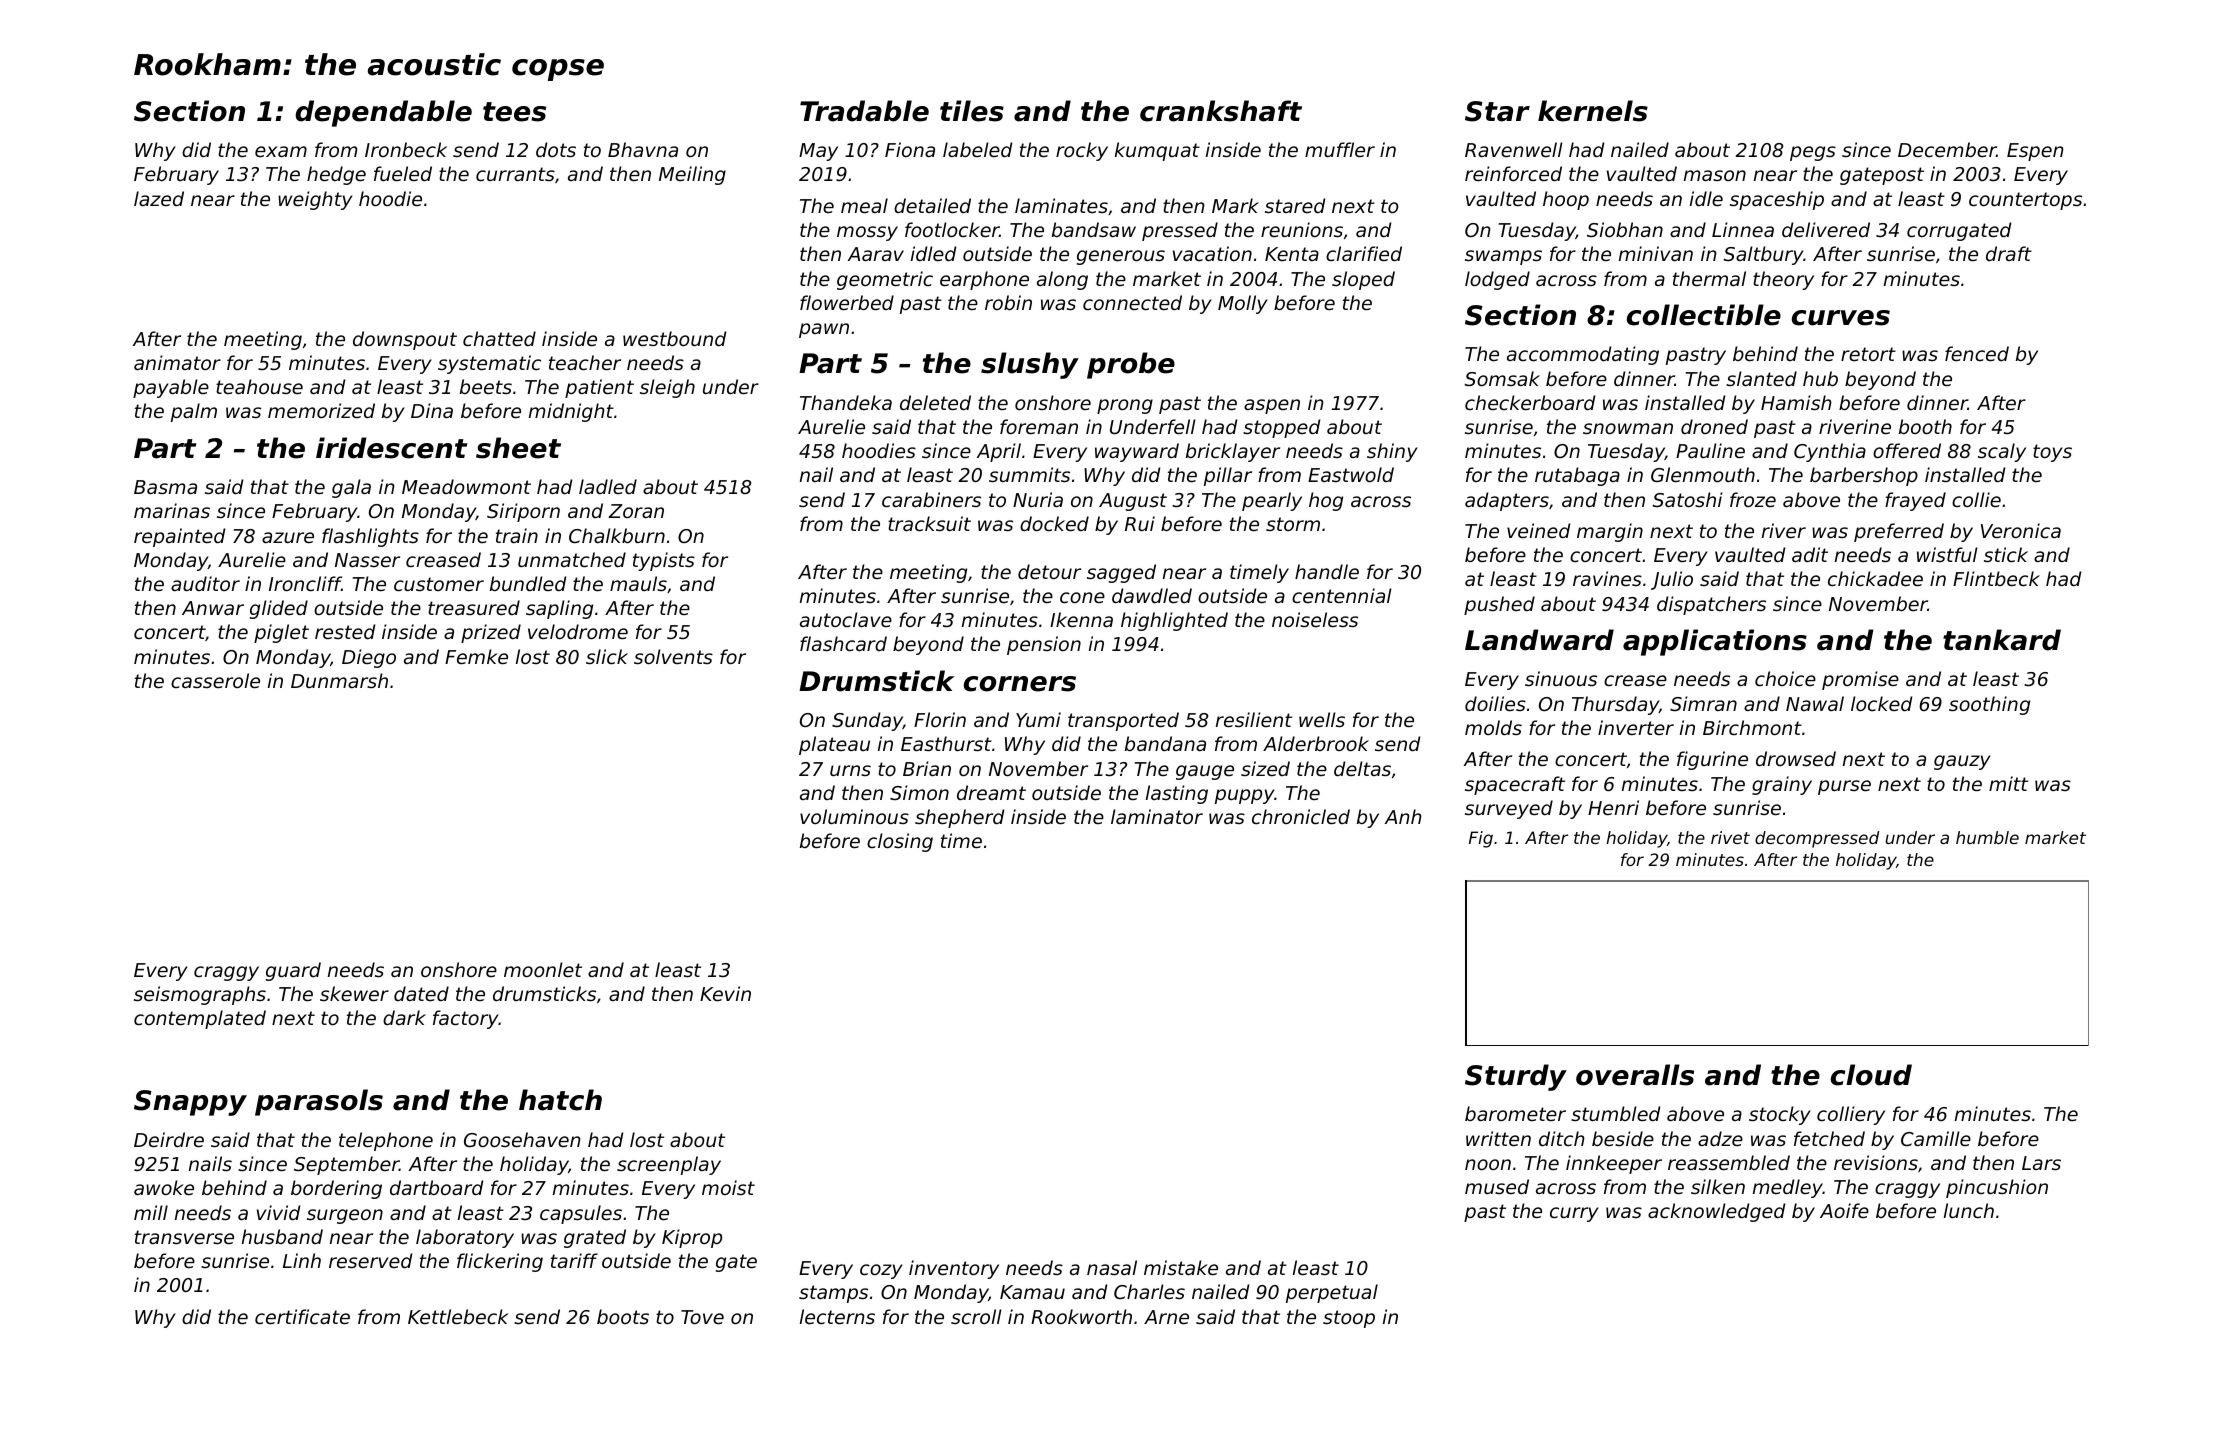  Describe the element at coordinates (476, 656) in the screenshot. I see `Femke` at that location.
